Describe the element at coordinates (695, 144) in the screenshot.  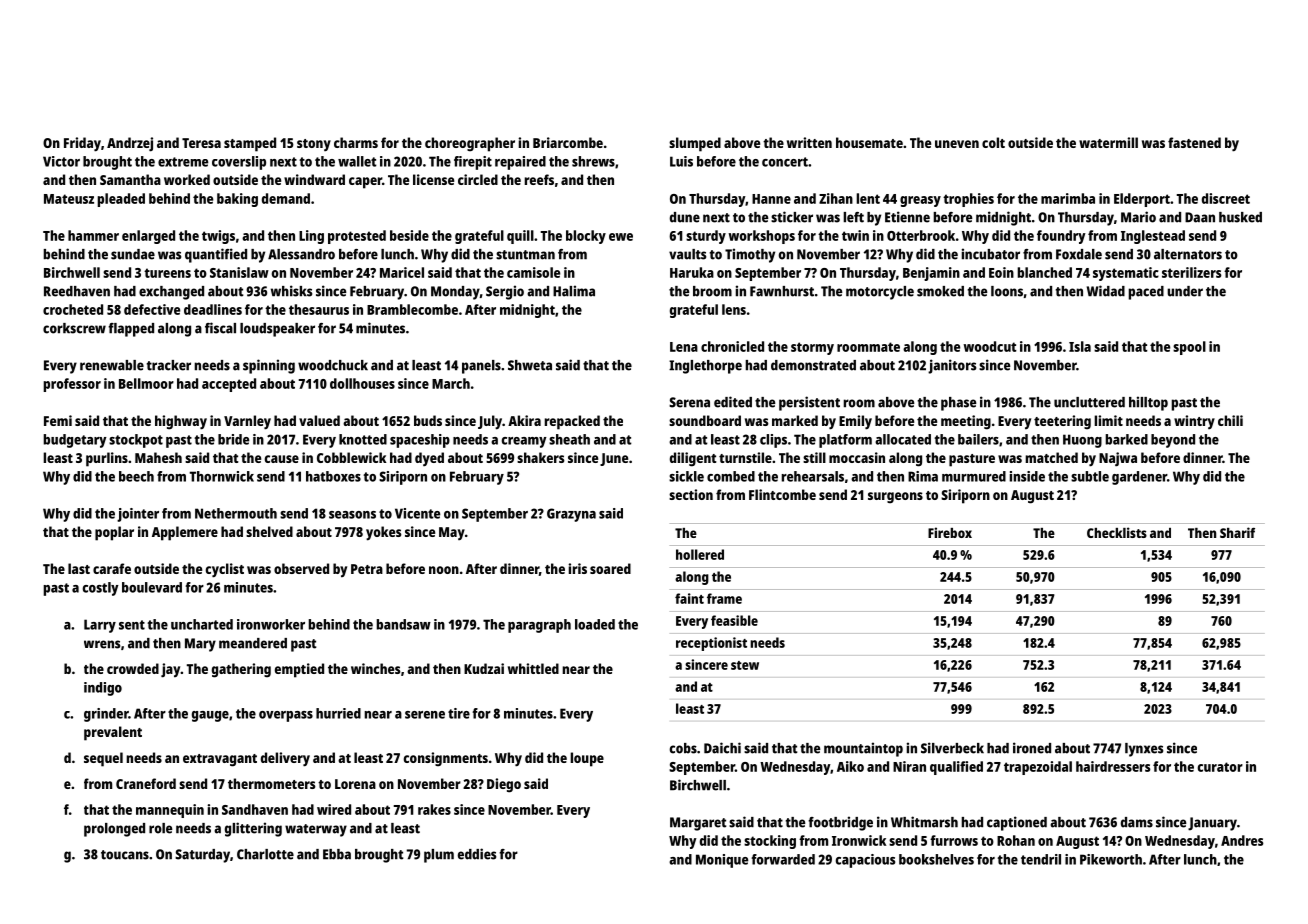
I see `slumped` at that location.
